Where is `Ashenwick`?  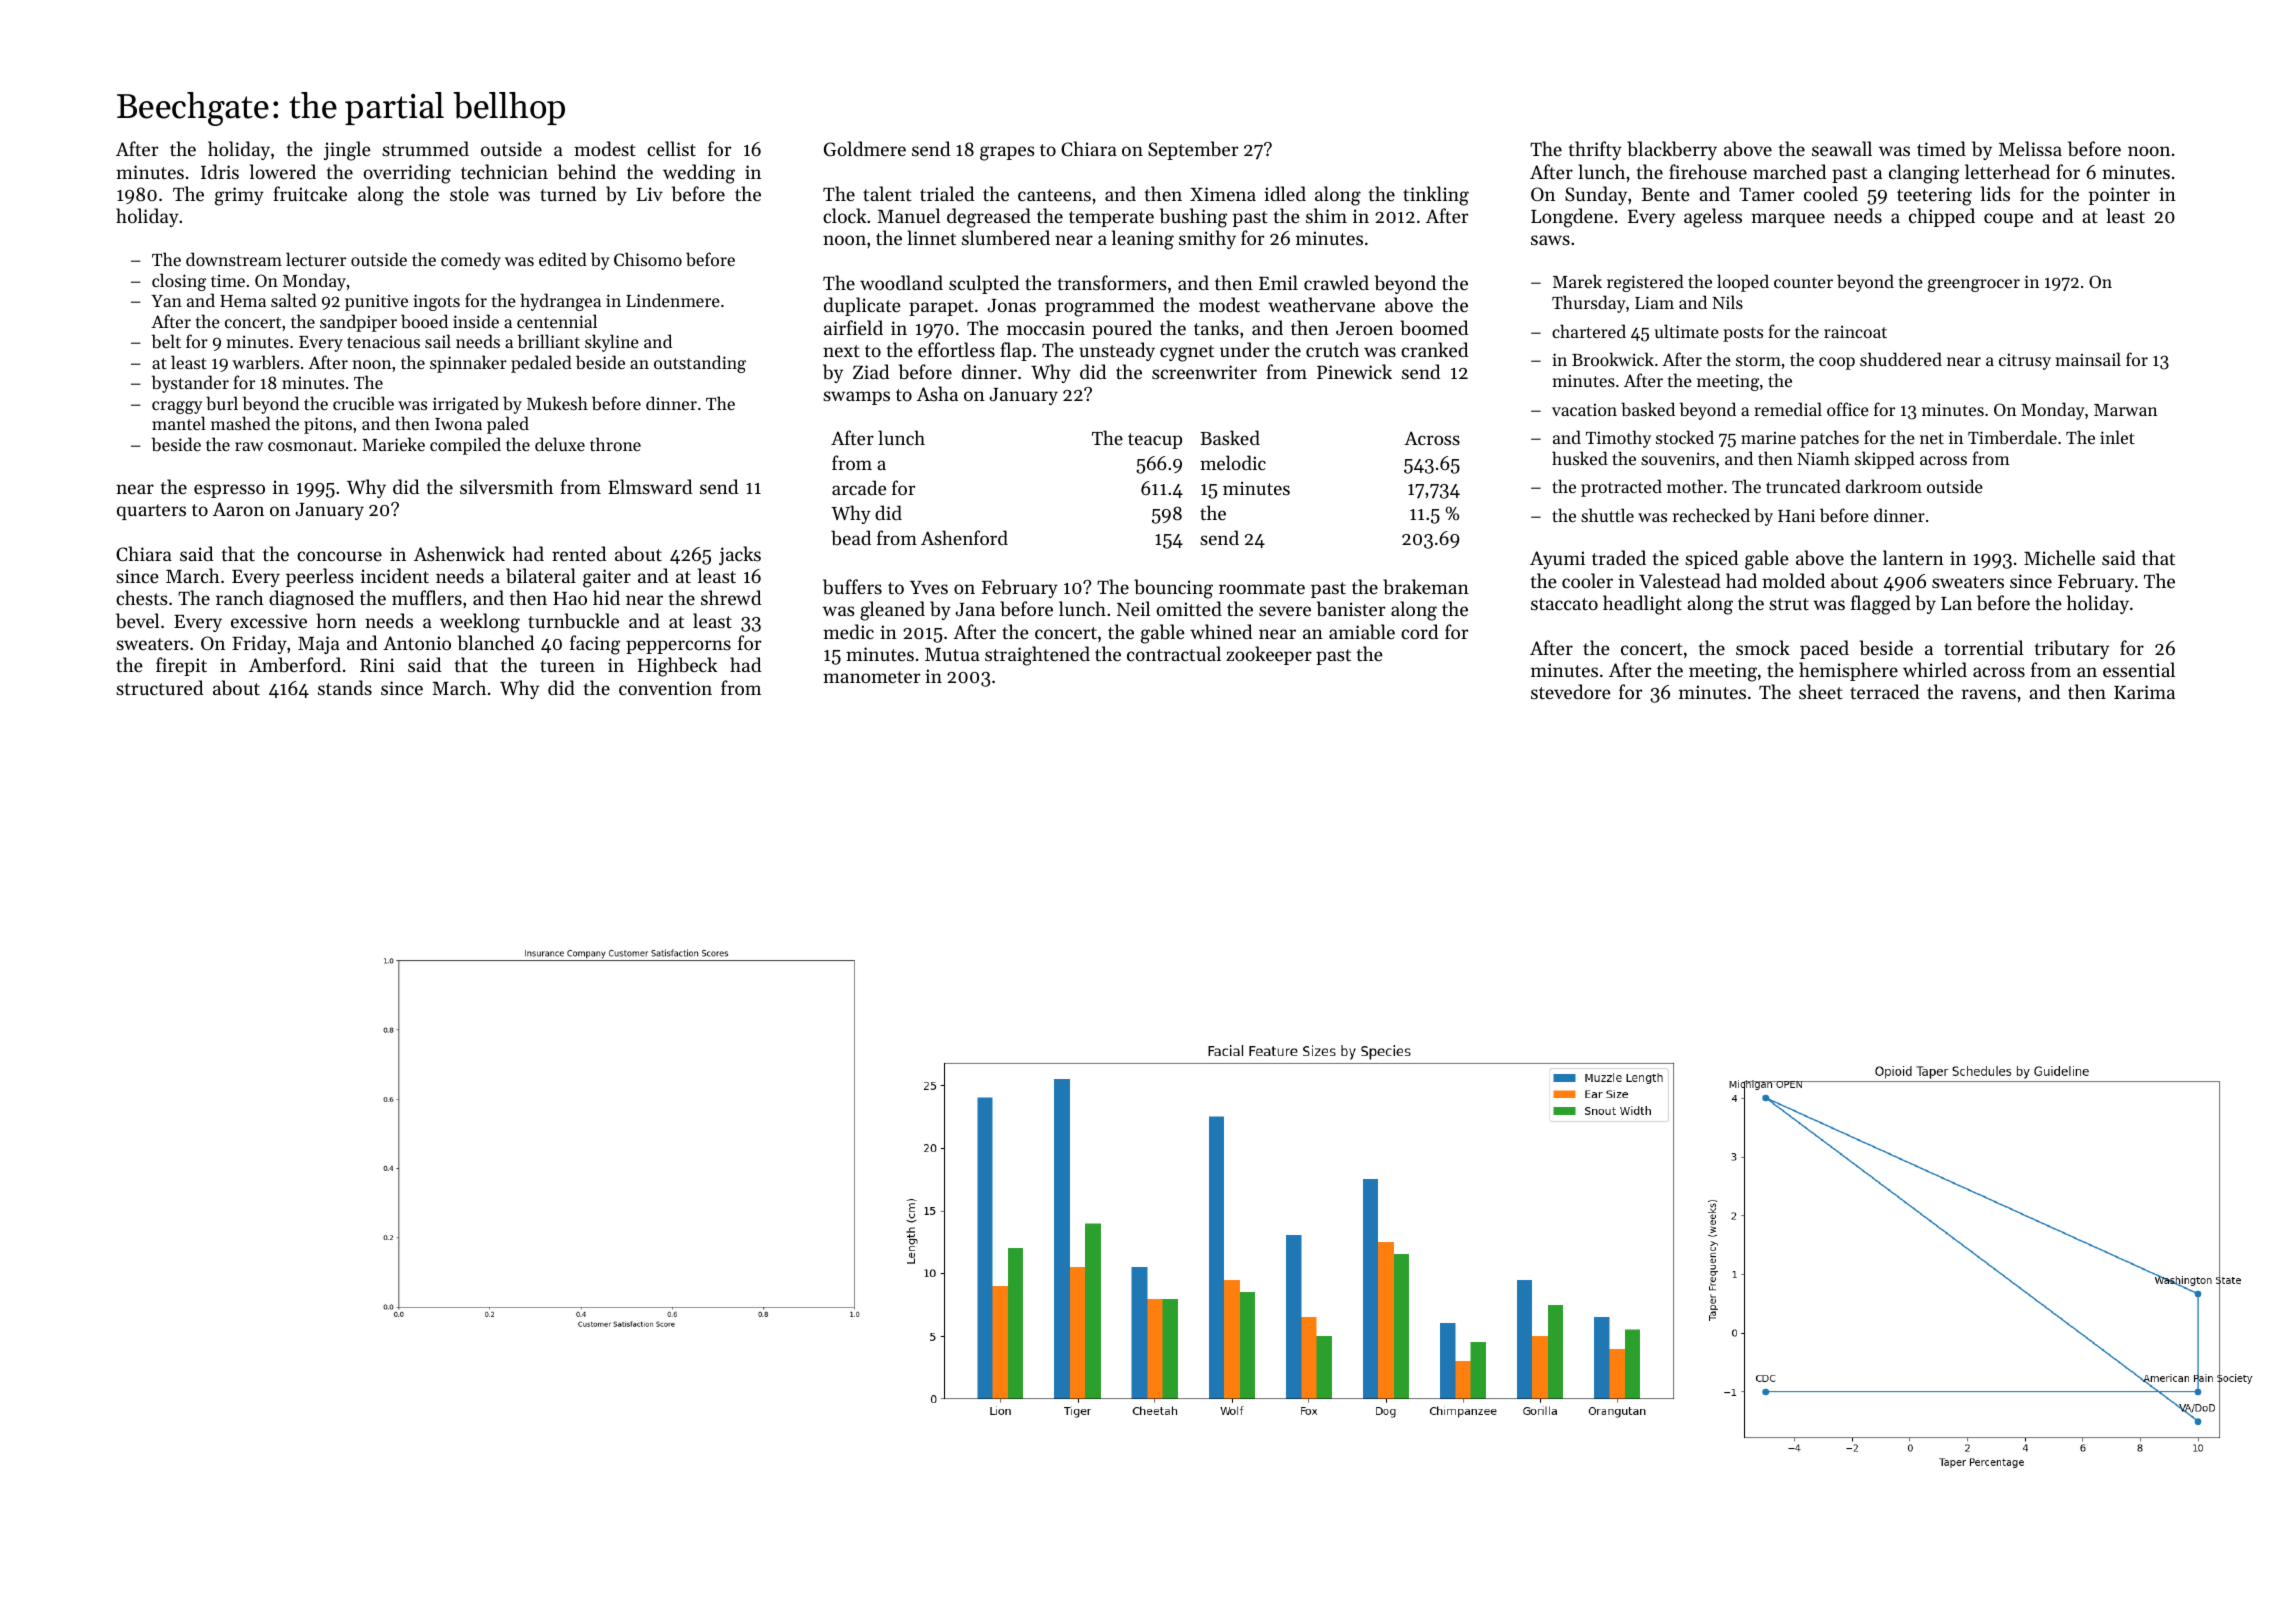
Ashenwick is located at coordinates (459, 553).
